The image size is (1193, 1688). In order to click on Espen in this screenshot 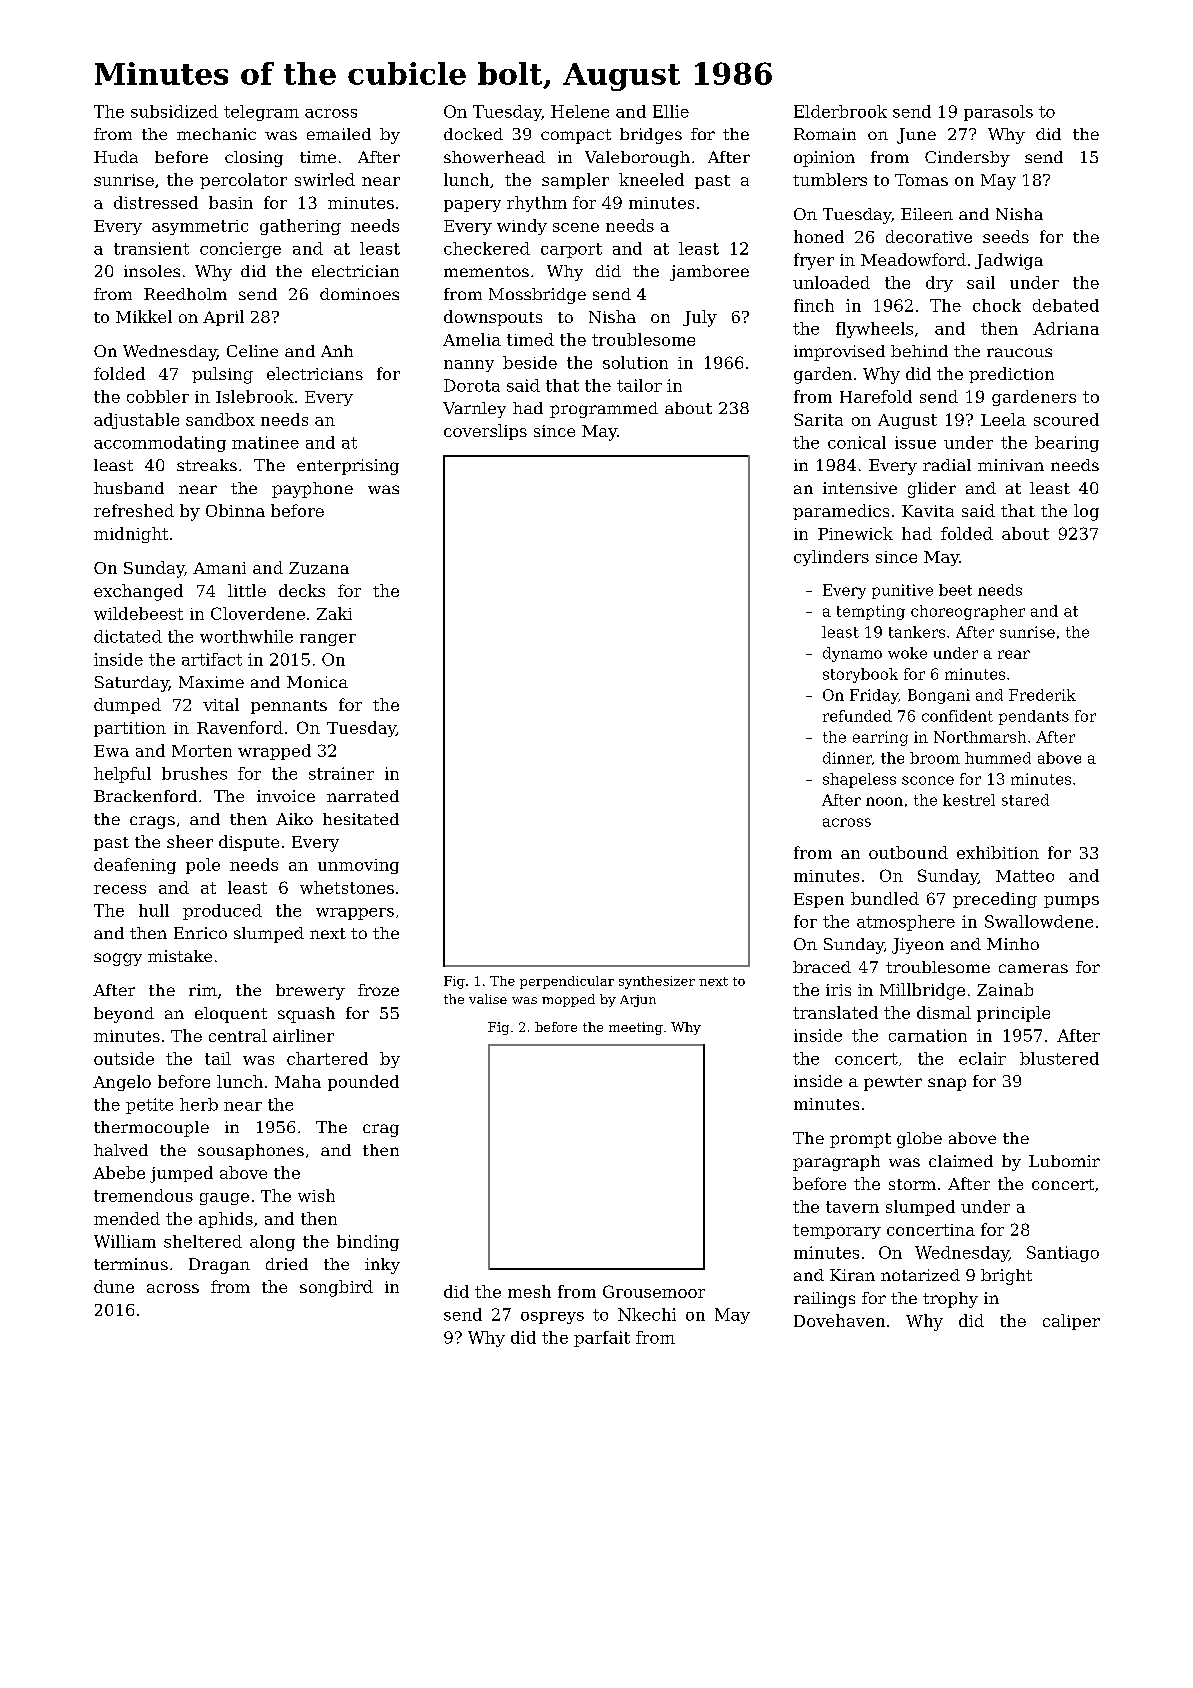, I will do `click(819, 900)`.
